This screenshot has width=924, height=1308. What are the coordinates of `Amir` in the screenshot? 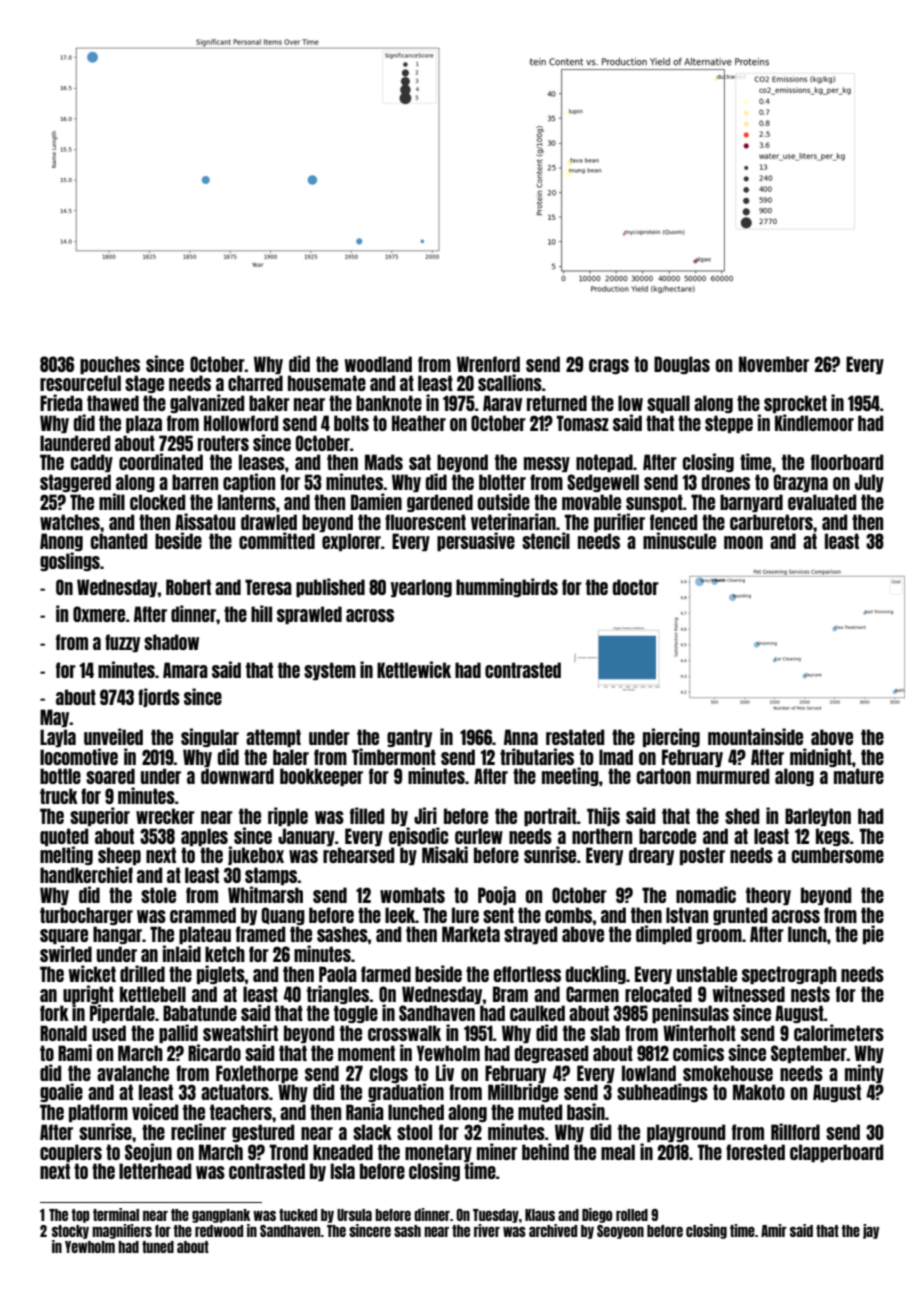 It's located at (774, 1230).
